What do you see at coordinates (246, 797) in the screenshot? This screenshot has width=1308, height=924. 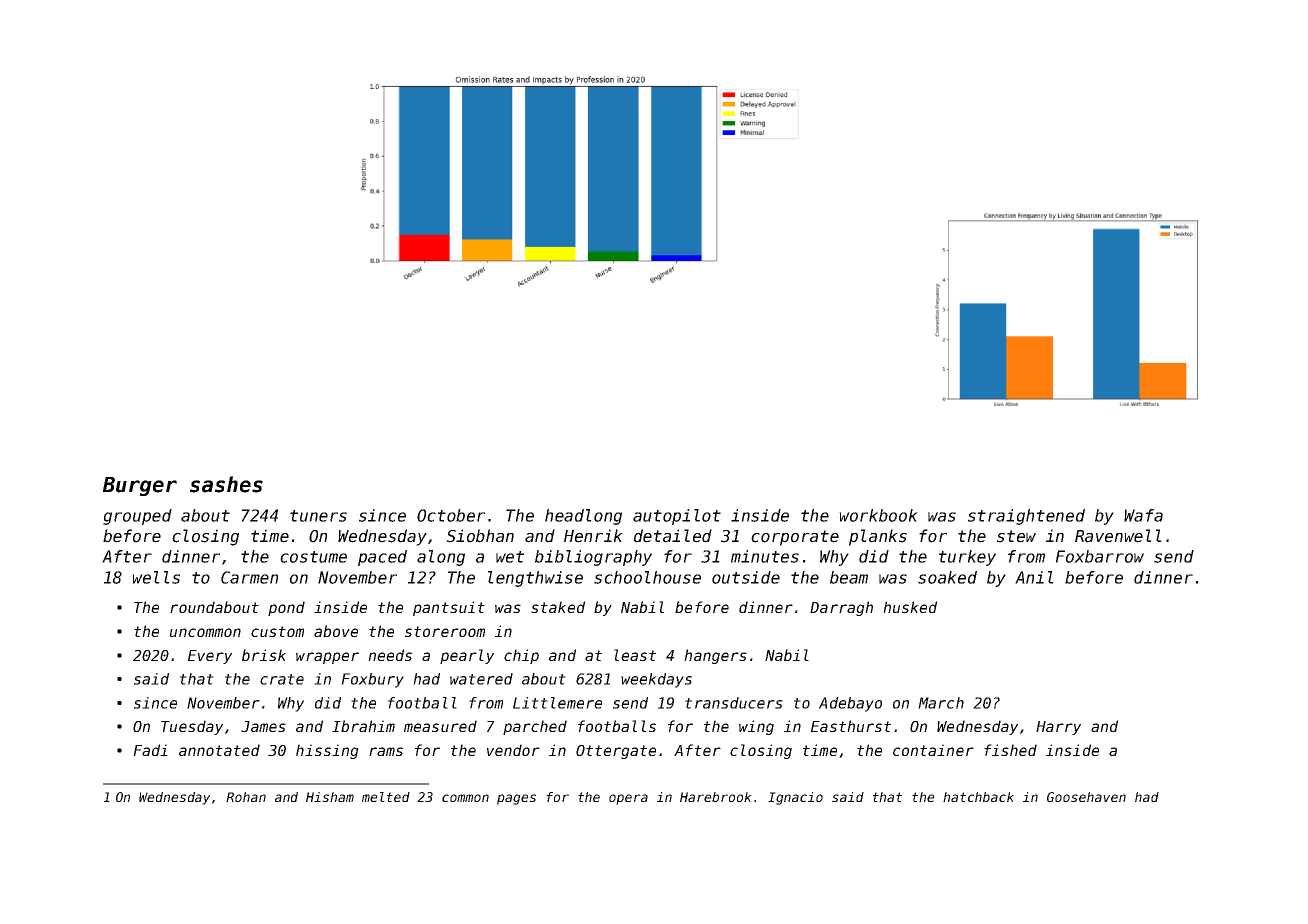 I see `Rohan` at bounding box center [246, 797].
